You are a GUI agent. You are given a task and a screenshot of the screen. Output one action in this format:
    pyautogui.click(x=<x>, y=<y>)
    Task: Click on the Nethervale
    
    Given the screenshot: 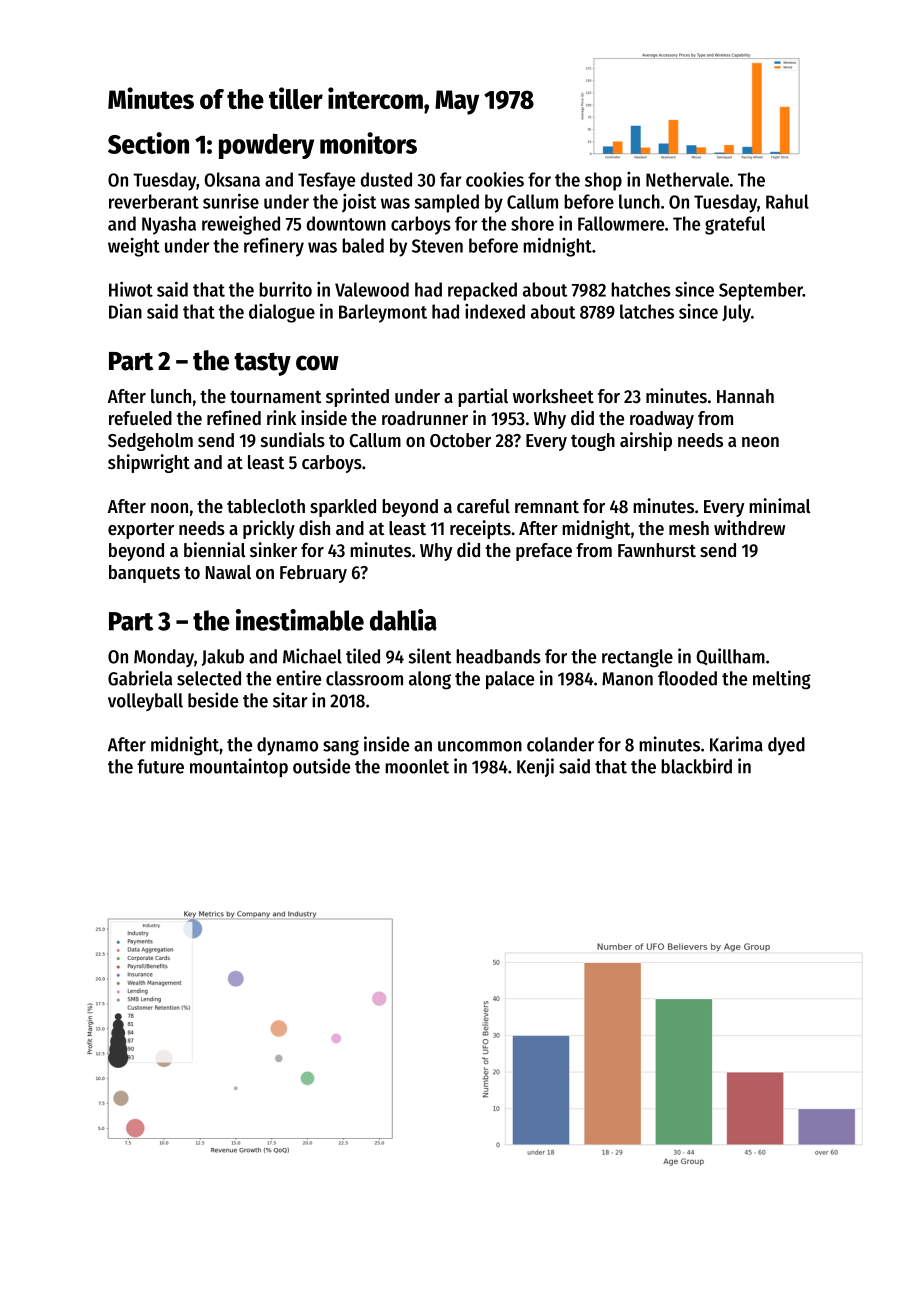 What is the action you would take?
    pyautogui.click(x=687, y=179)
